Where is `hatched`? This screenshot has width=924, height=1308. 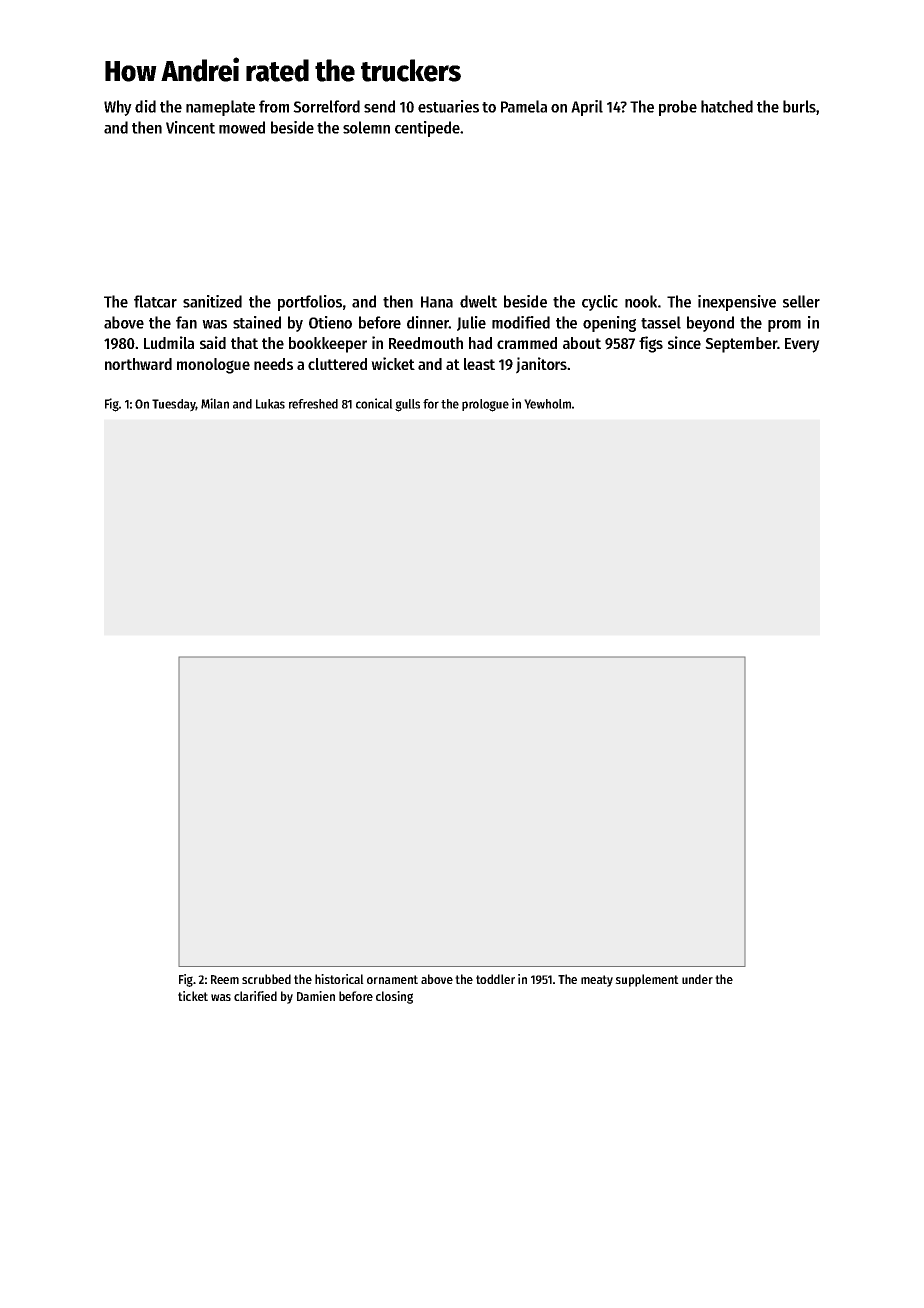
hatched is located at coordinates (727, 106).
